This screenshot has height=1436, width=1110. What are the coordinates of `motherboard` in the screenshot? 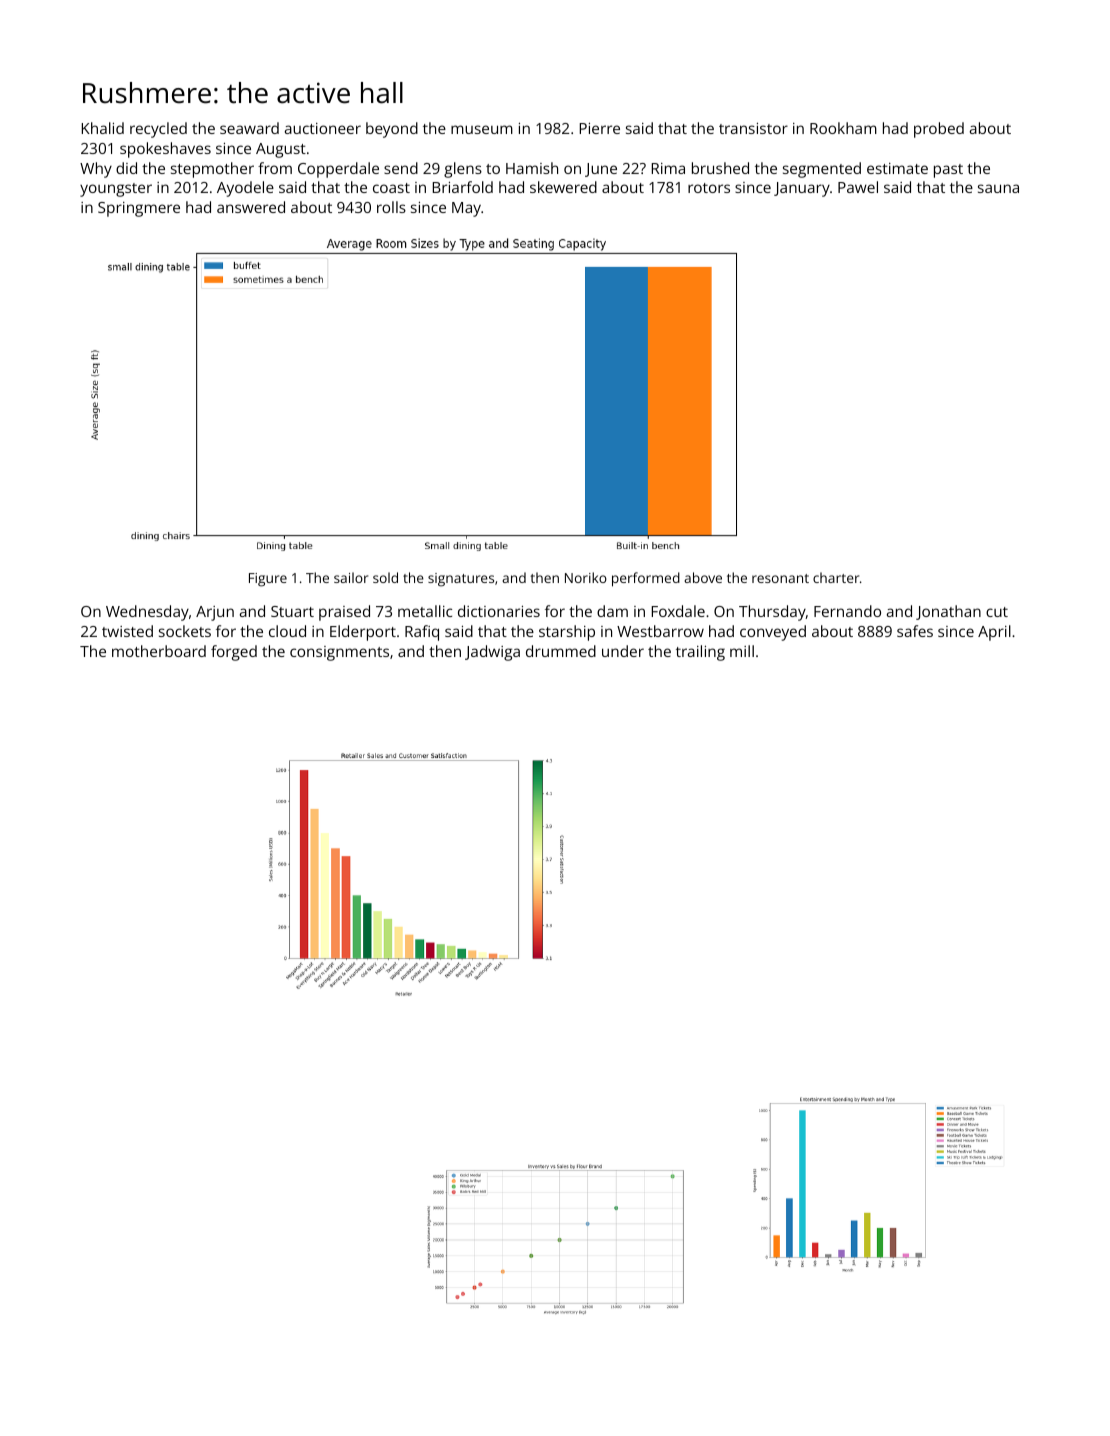 It's located at (159, 651).
